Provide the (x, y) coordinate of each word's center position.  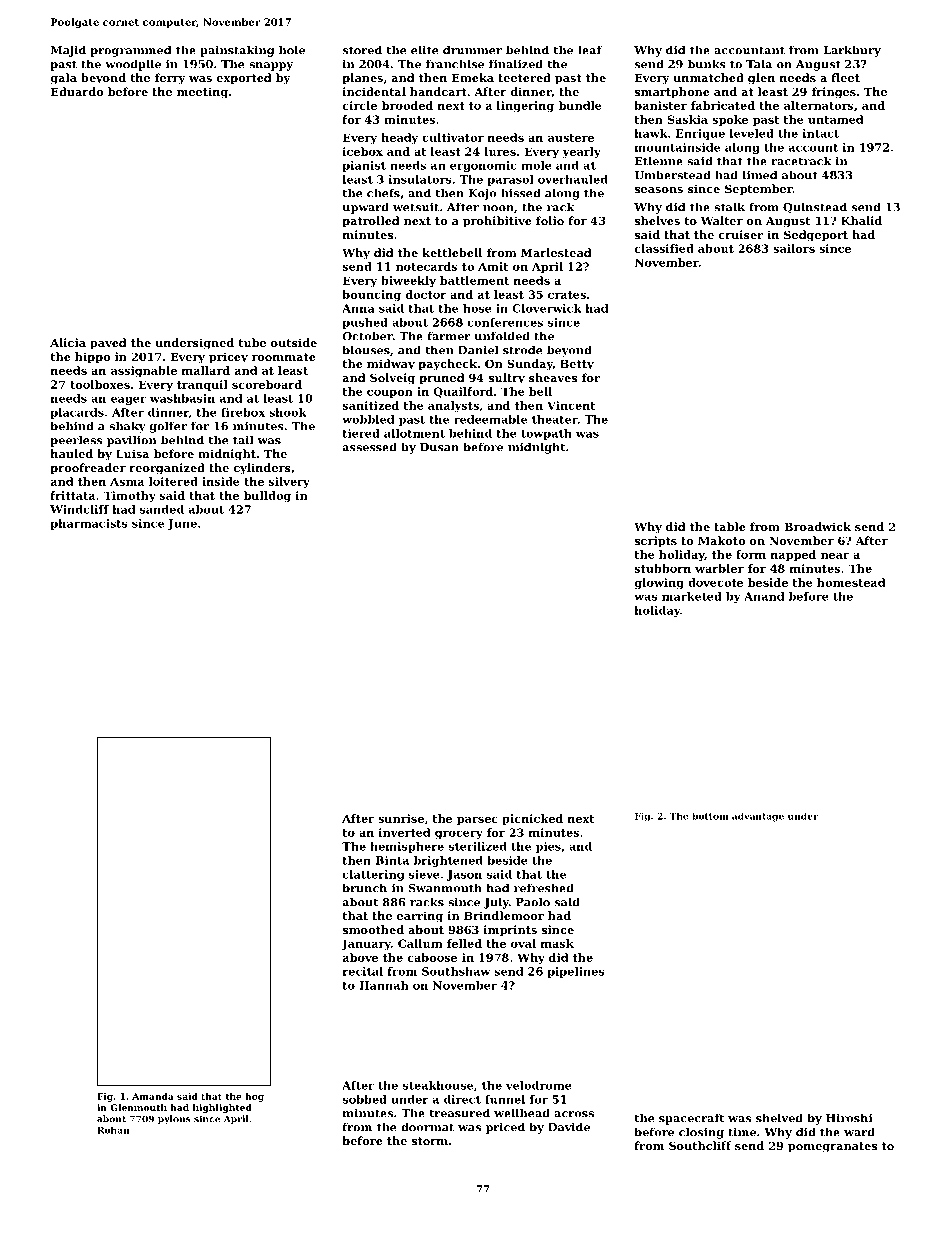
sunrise (401, 818)
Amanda (153, 1096)
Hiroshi (849, 1118)
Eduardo (77, 91)
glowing (659, 583)
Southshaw (456, 971)
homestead (851, 582)
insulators (420, 179)
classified (664, 248)
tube (252, 342)
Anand (764, 596)
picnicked (532, 819)
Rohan (113, 1130)
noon (498, 208)
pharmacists (89, 524)
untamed (836, 119)
